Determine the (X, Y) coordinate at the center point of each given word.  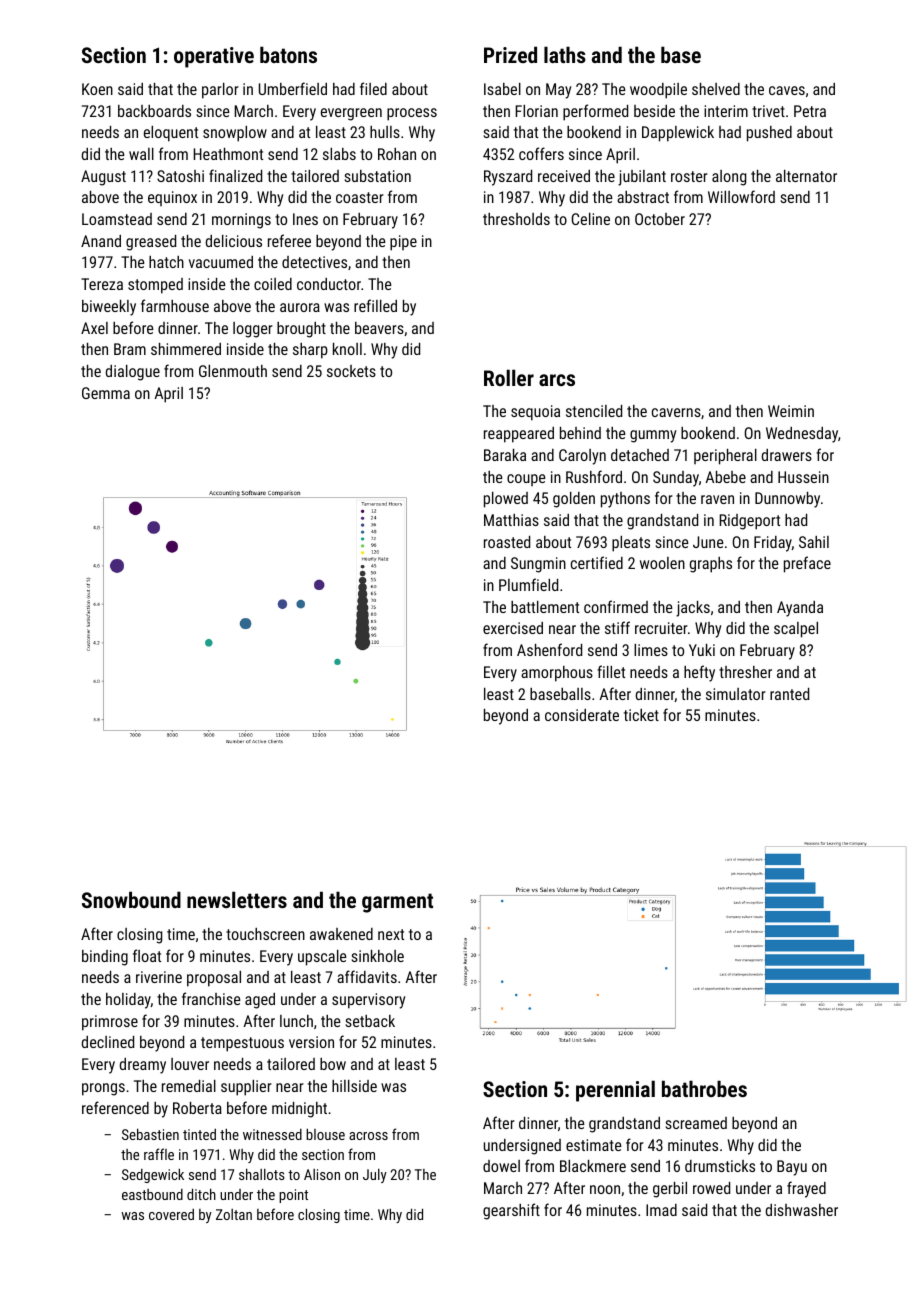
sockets (351, 371)
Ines (305, 219)
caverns (676, 412)
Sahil (814, 542)
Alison (322, 1174)
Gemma (106, 393)
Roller (509, 377)
